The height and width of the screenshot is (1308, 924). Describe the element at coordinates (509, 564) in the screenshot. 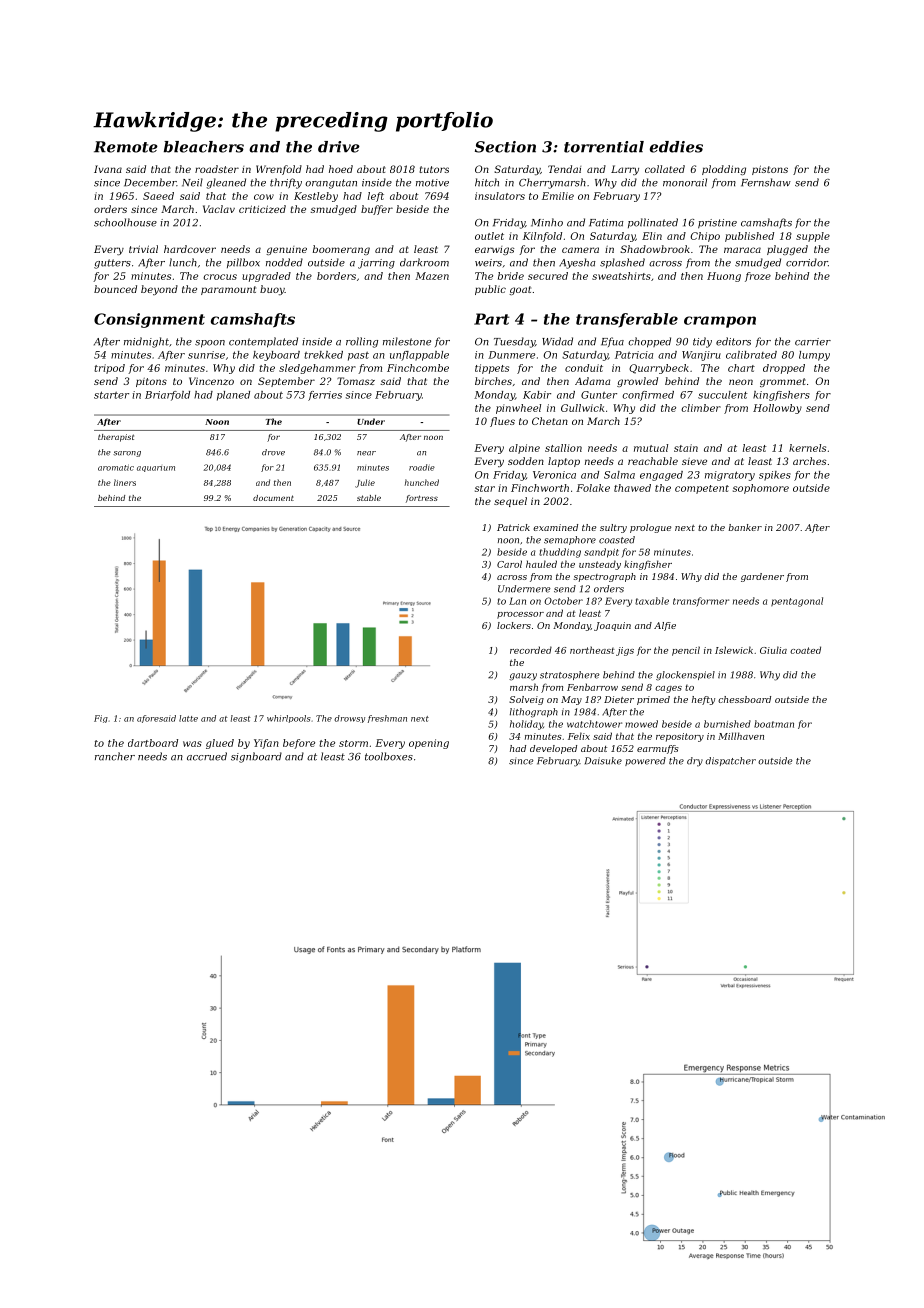

I see `Carol` at that location.
